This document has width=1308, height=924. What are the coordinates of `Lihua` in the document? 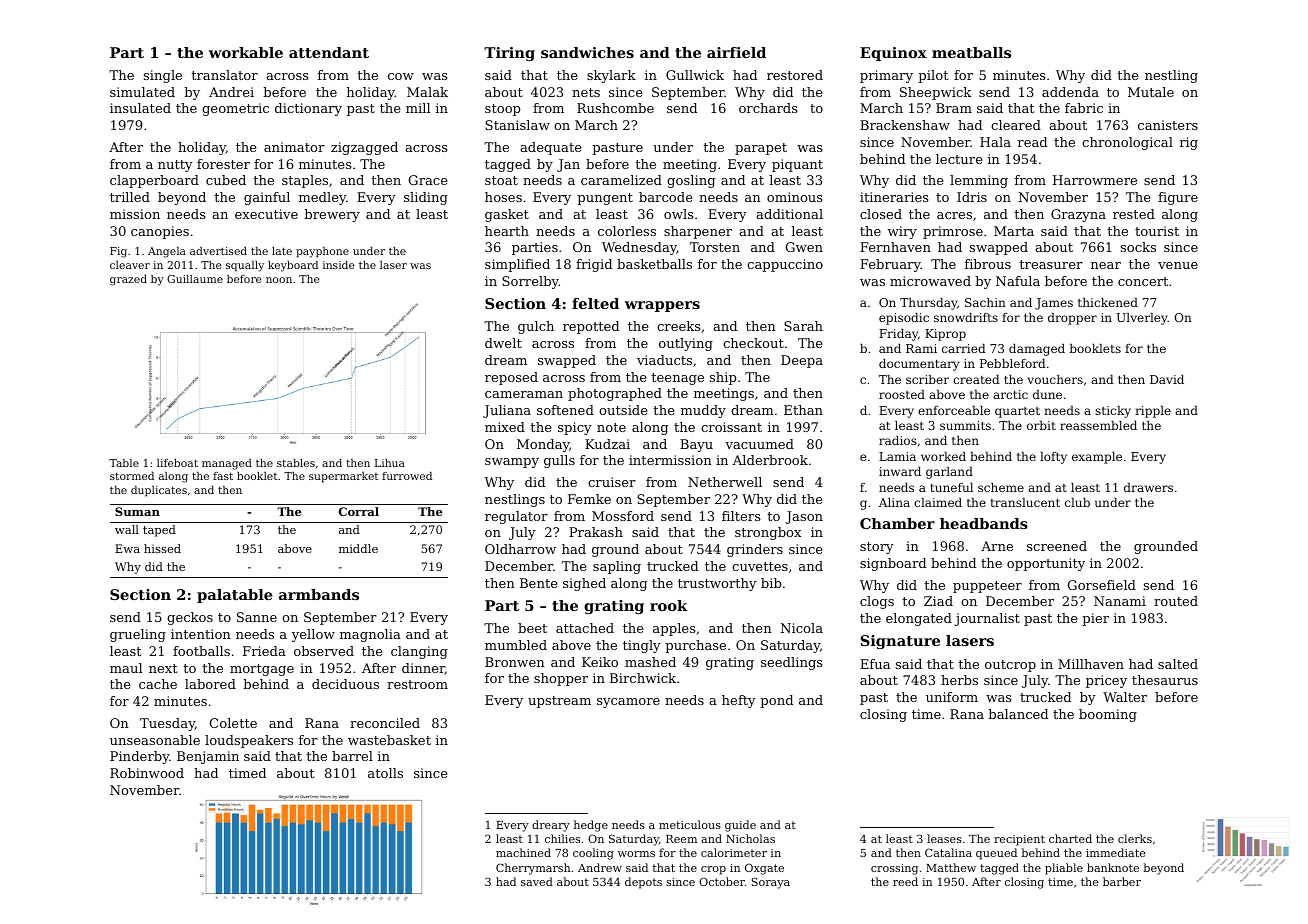 It's located at (390, 463).
